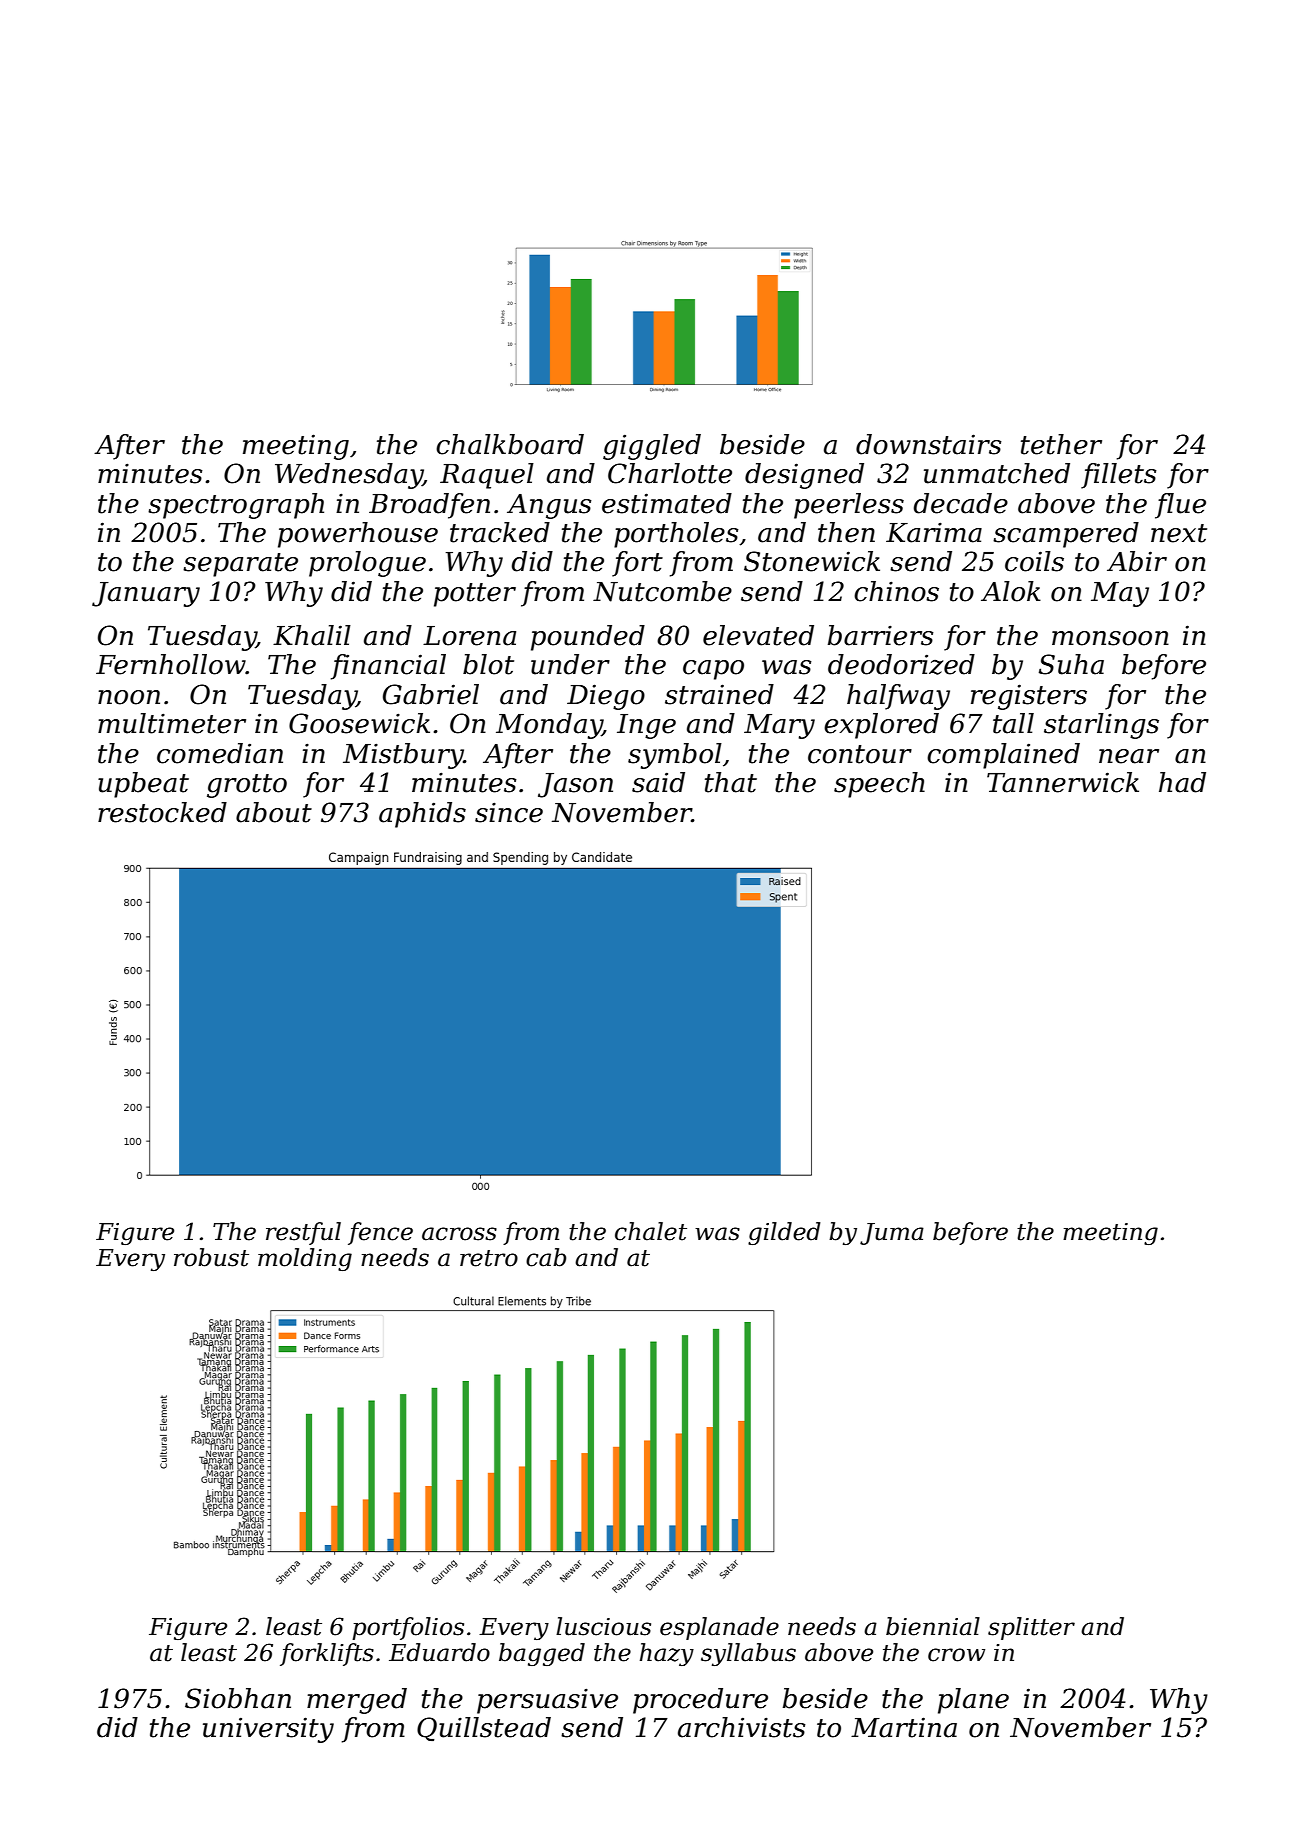  What do you see at coordinates (1101, 726) in the document?
I see `starlings` at bounding box center [1101, 726].
